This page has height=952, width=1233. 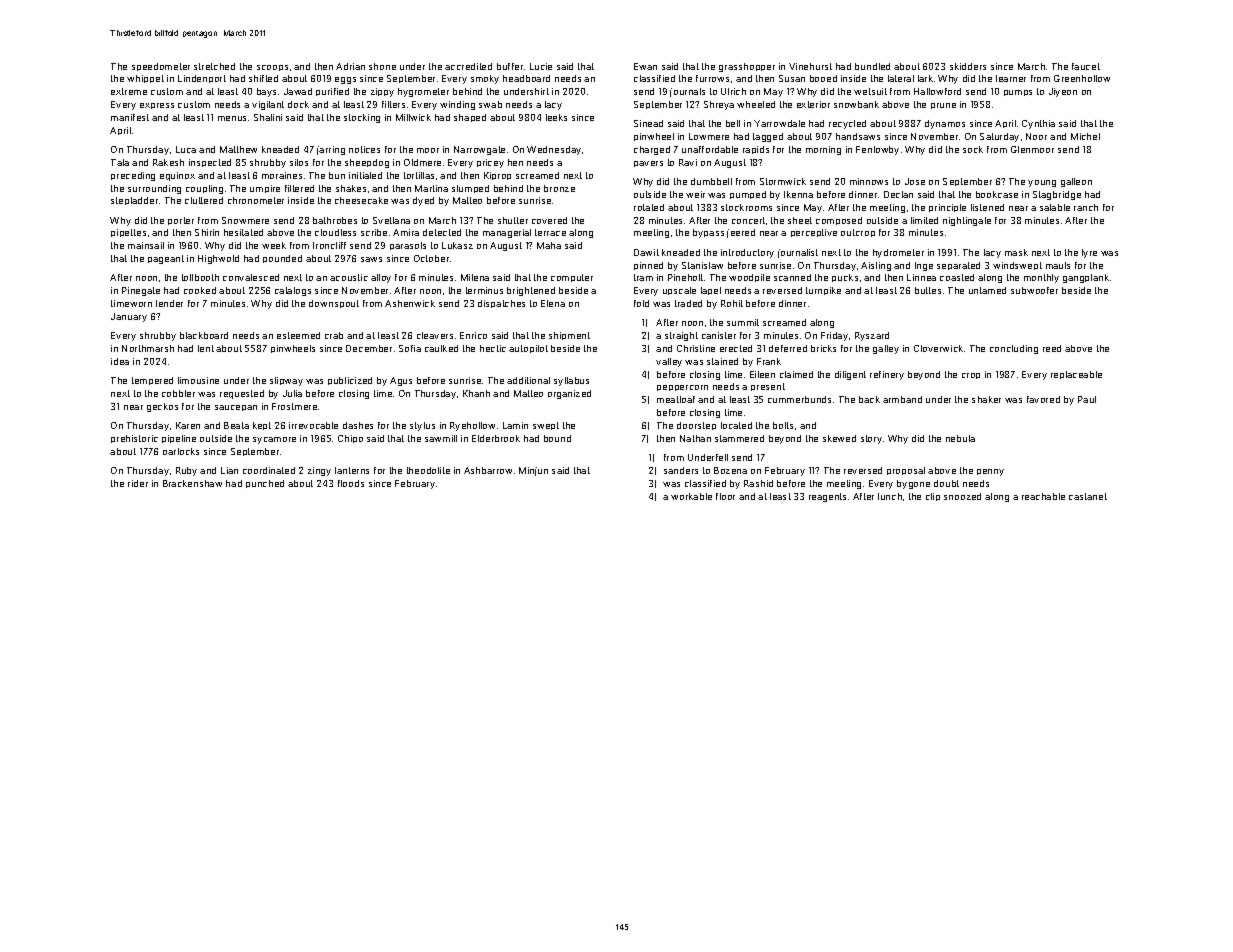 I want to click on Enrico, so click(x=473, y=335).
